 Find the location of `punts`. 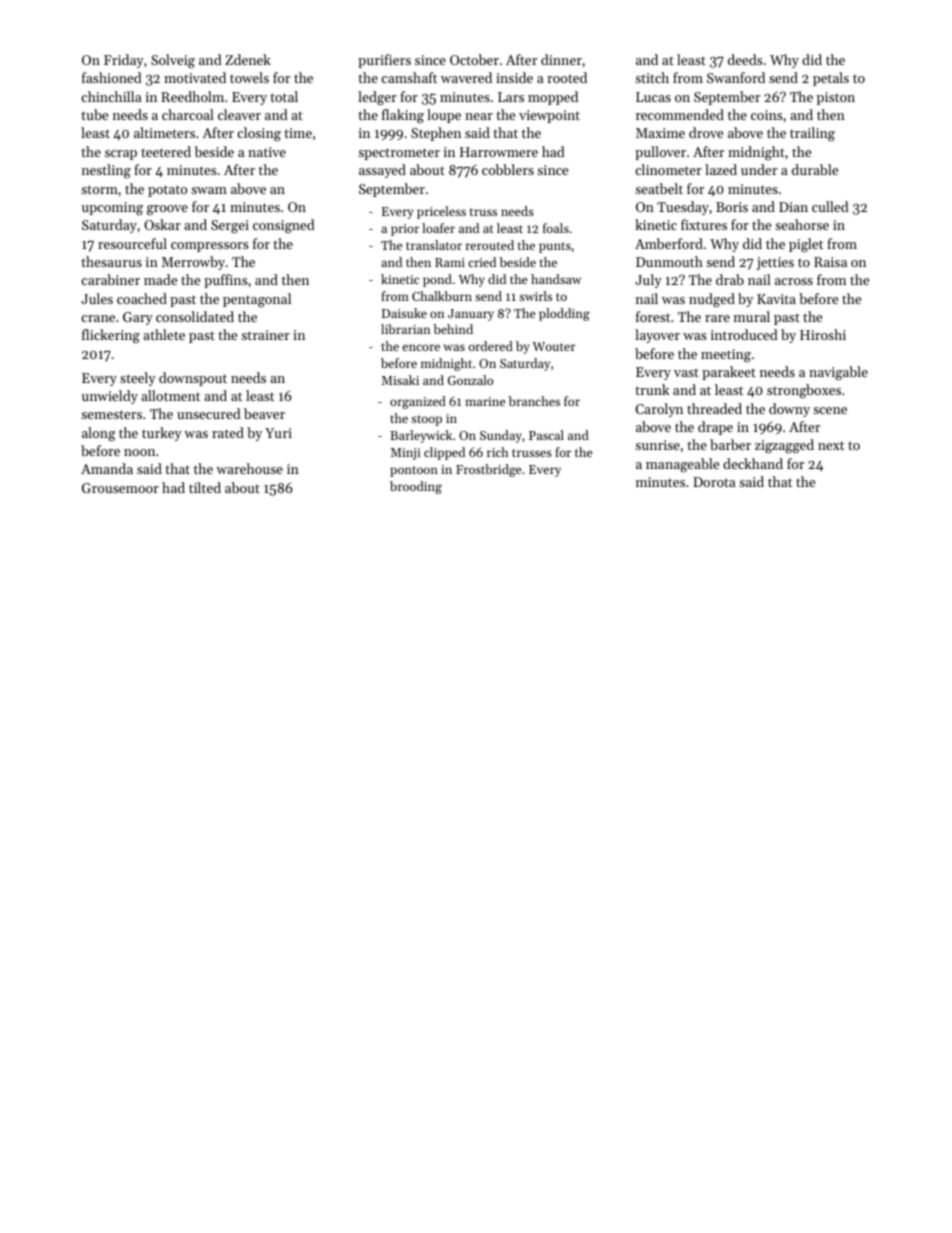

punts is located at coordinates (555, 247).
